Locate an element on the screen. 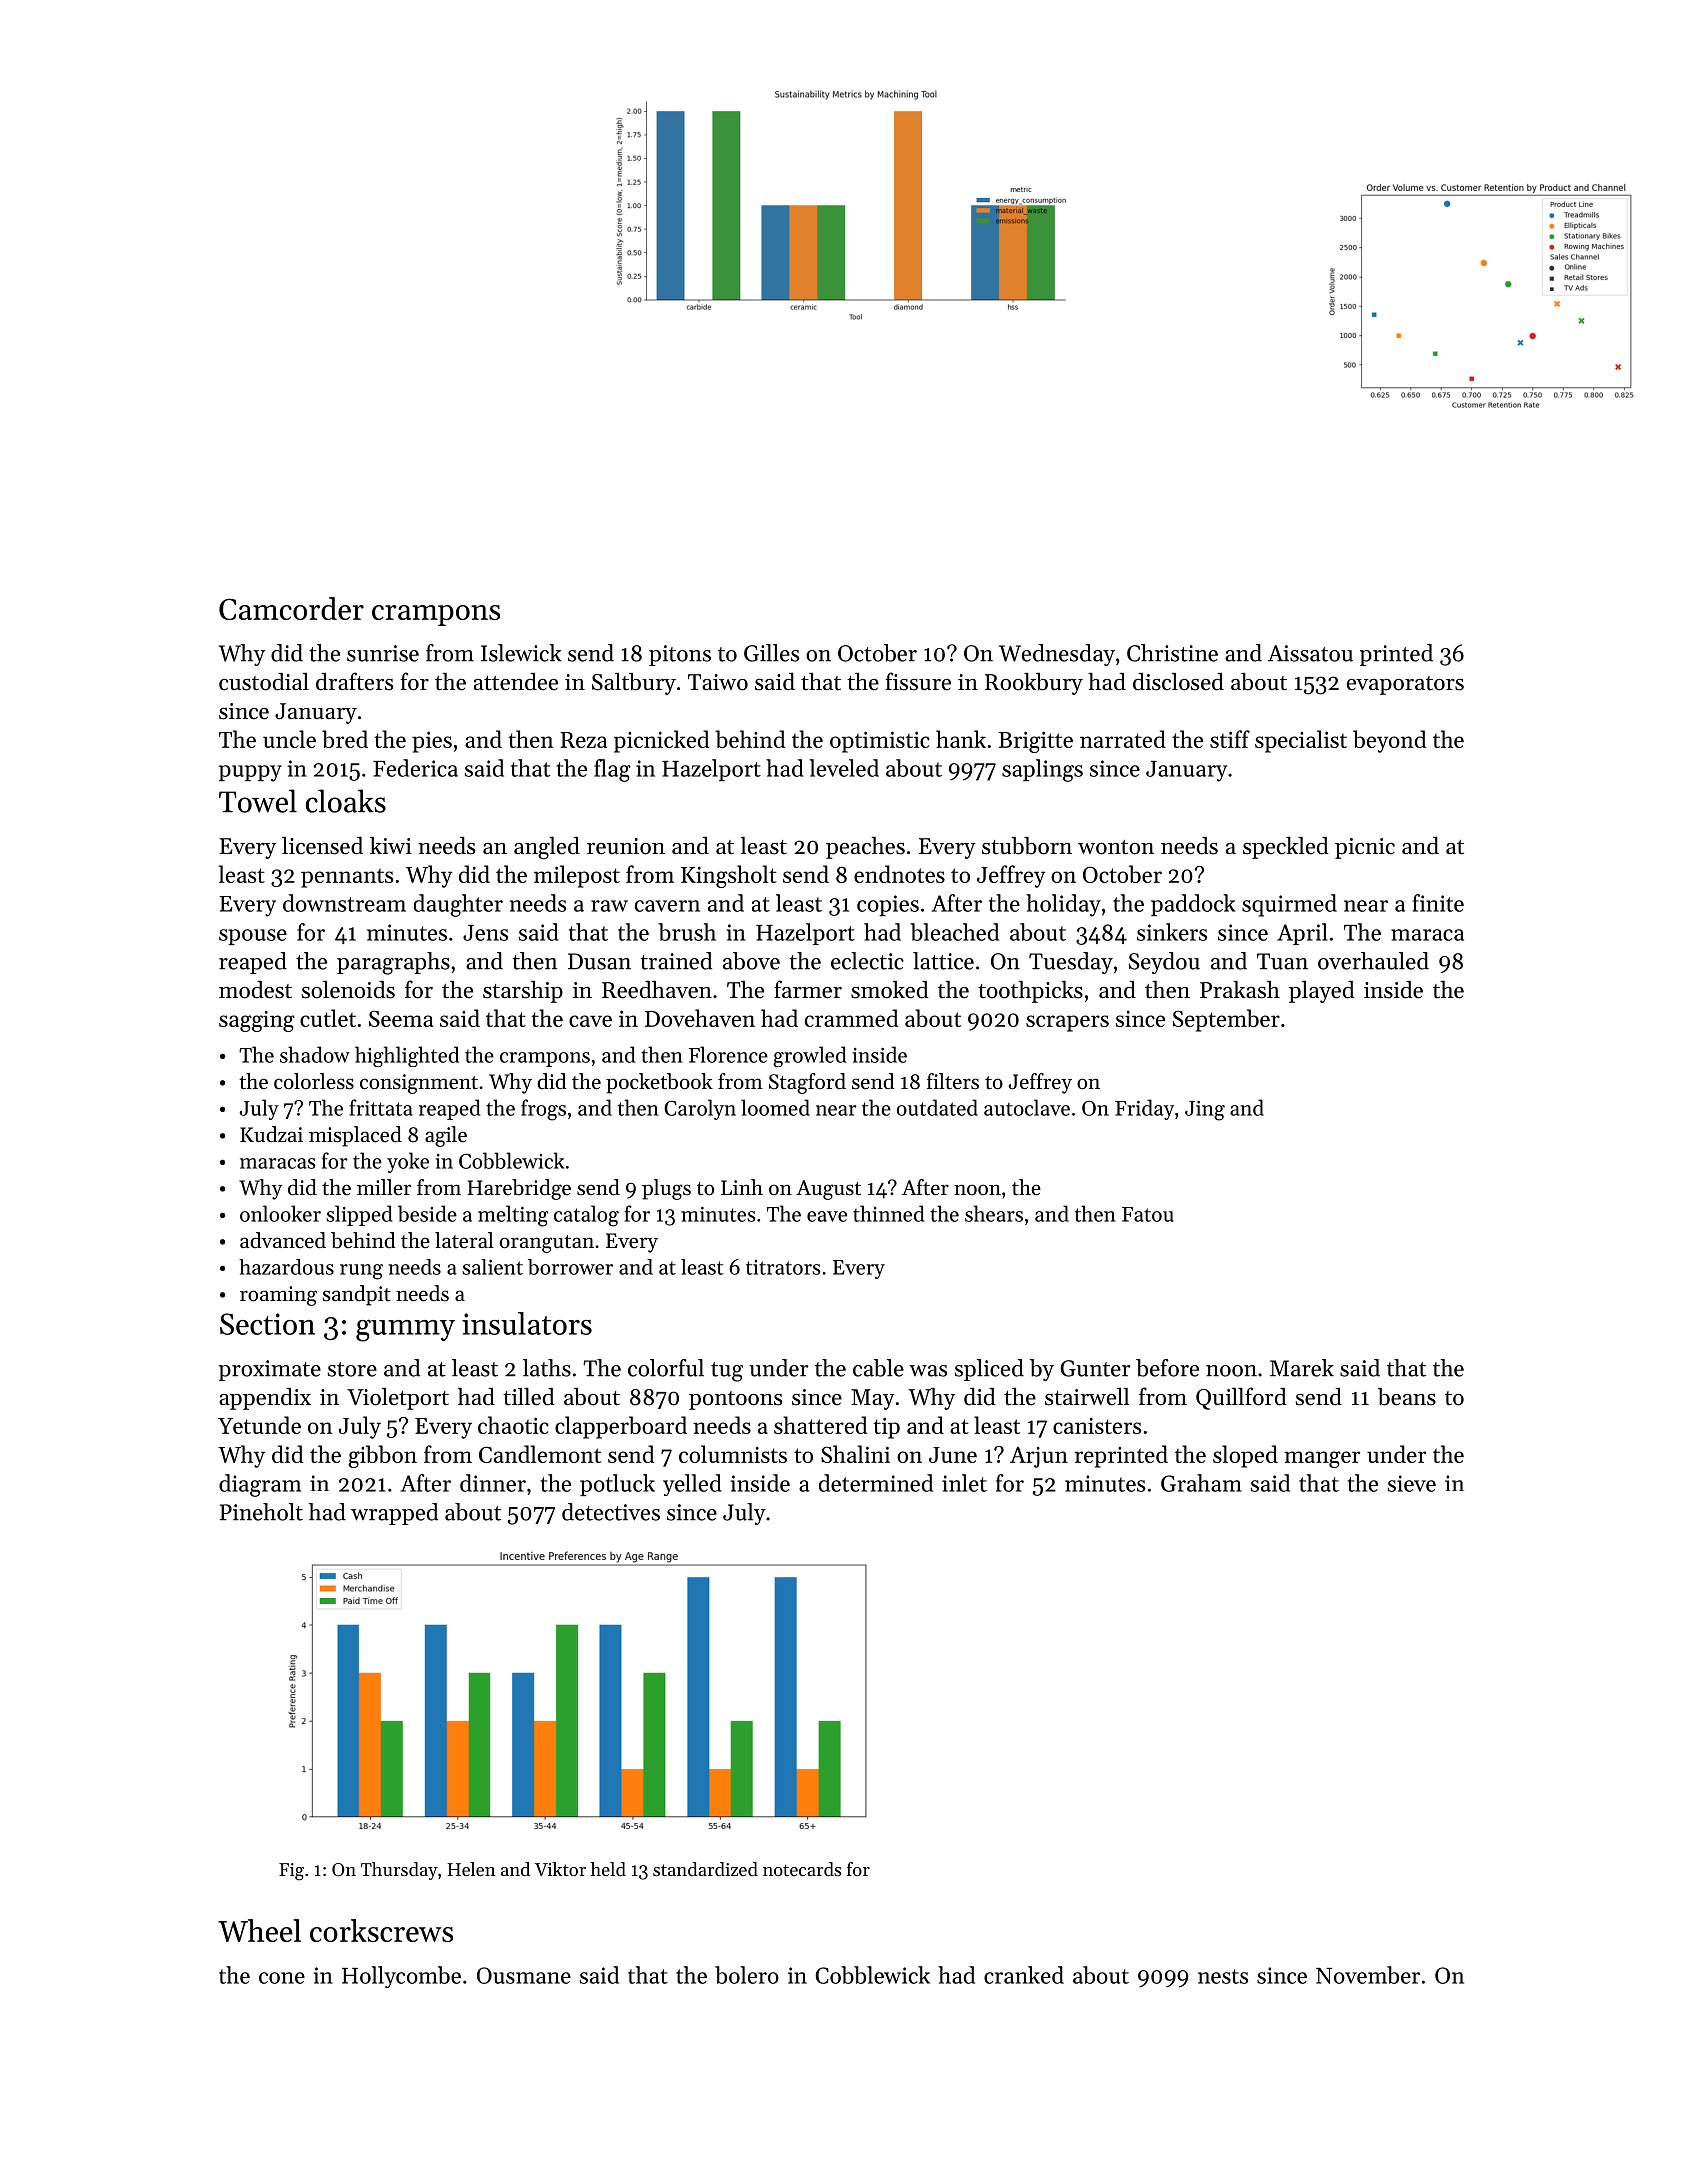  Fatou is located at coordinates (1148, 1214).
